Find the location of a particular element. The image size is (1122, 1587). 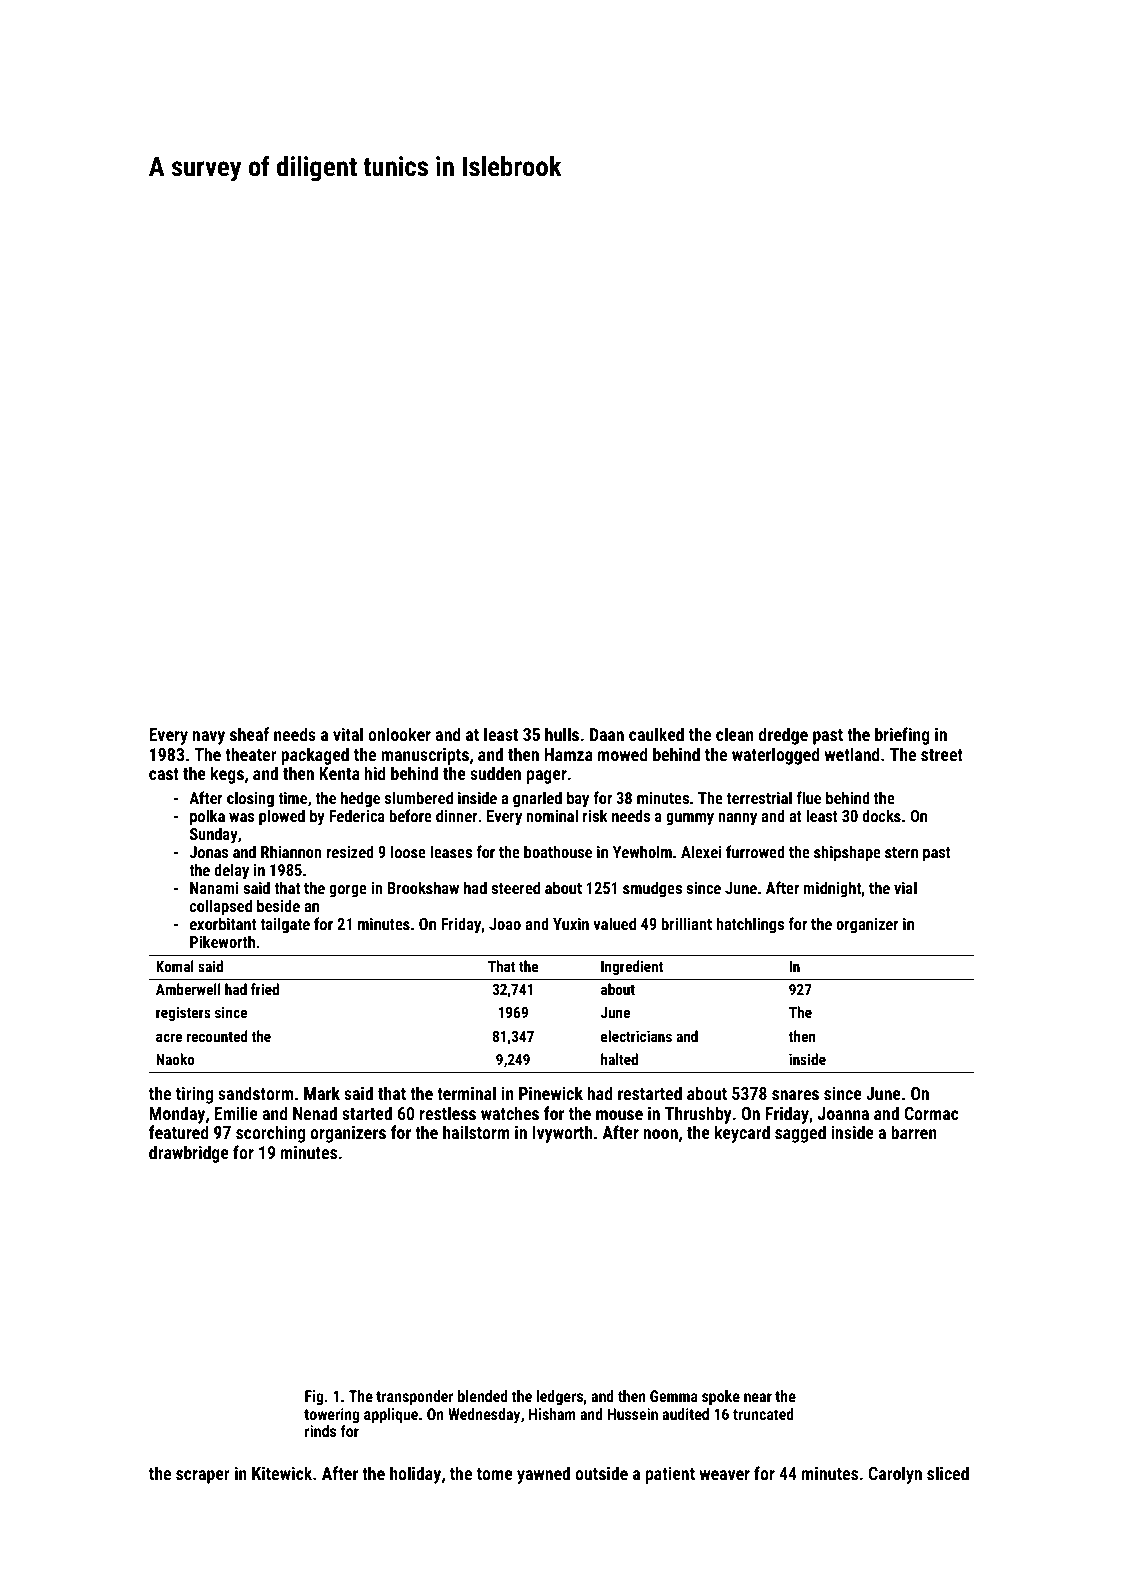

blended is located at coordinates (483, 1396).
